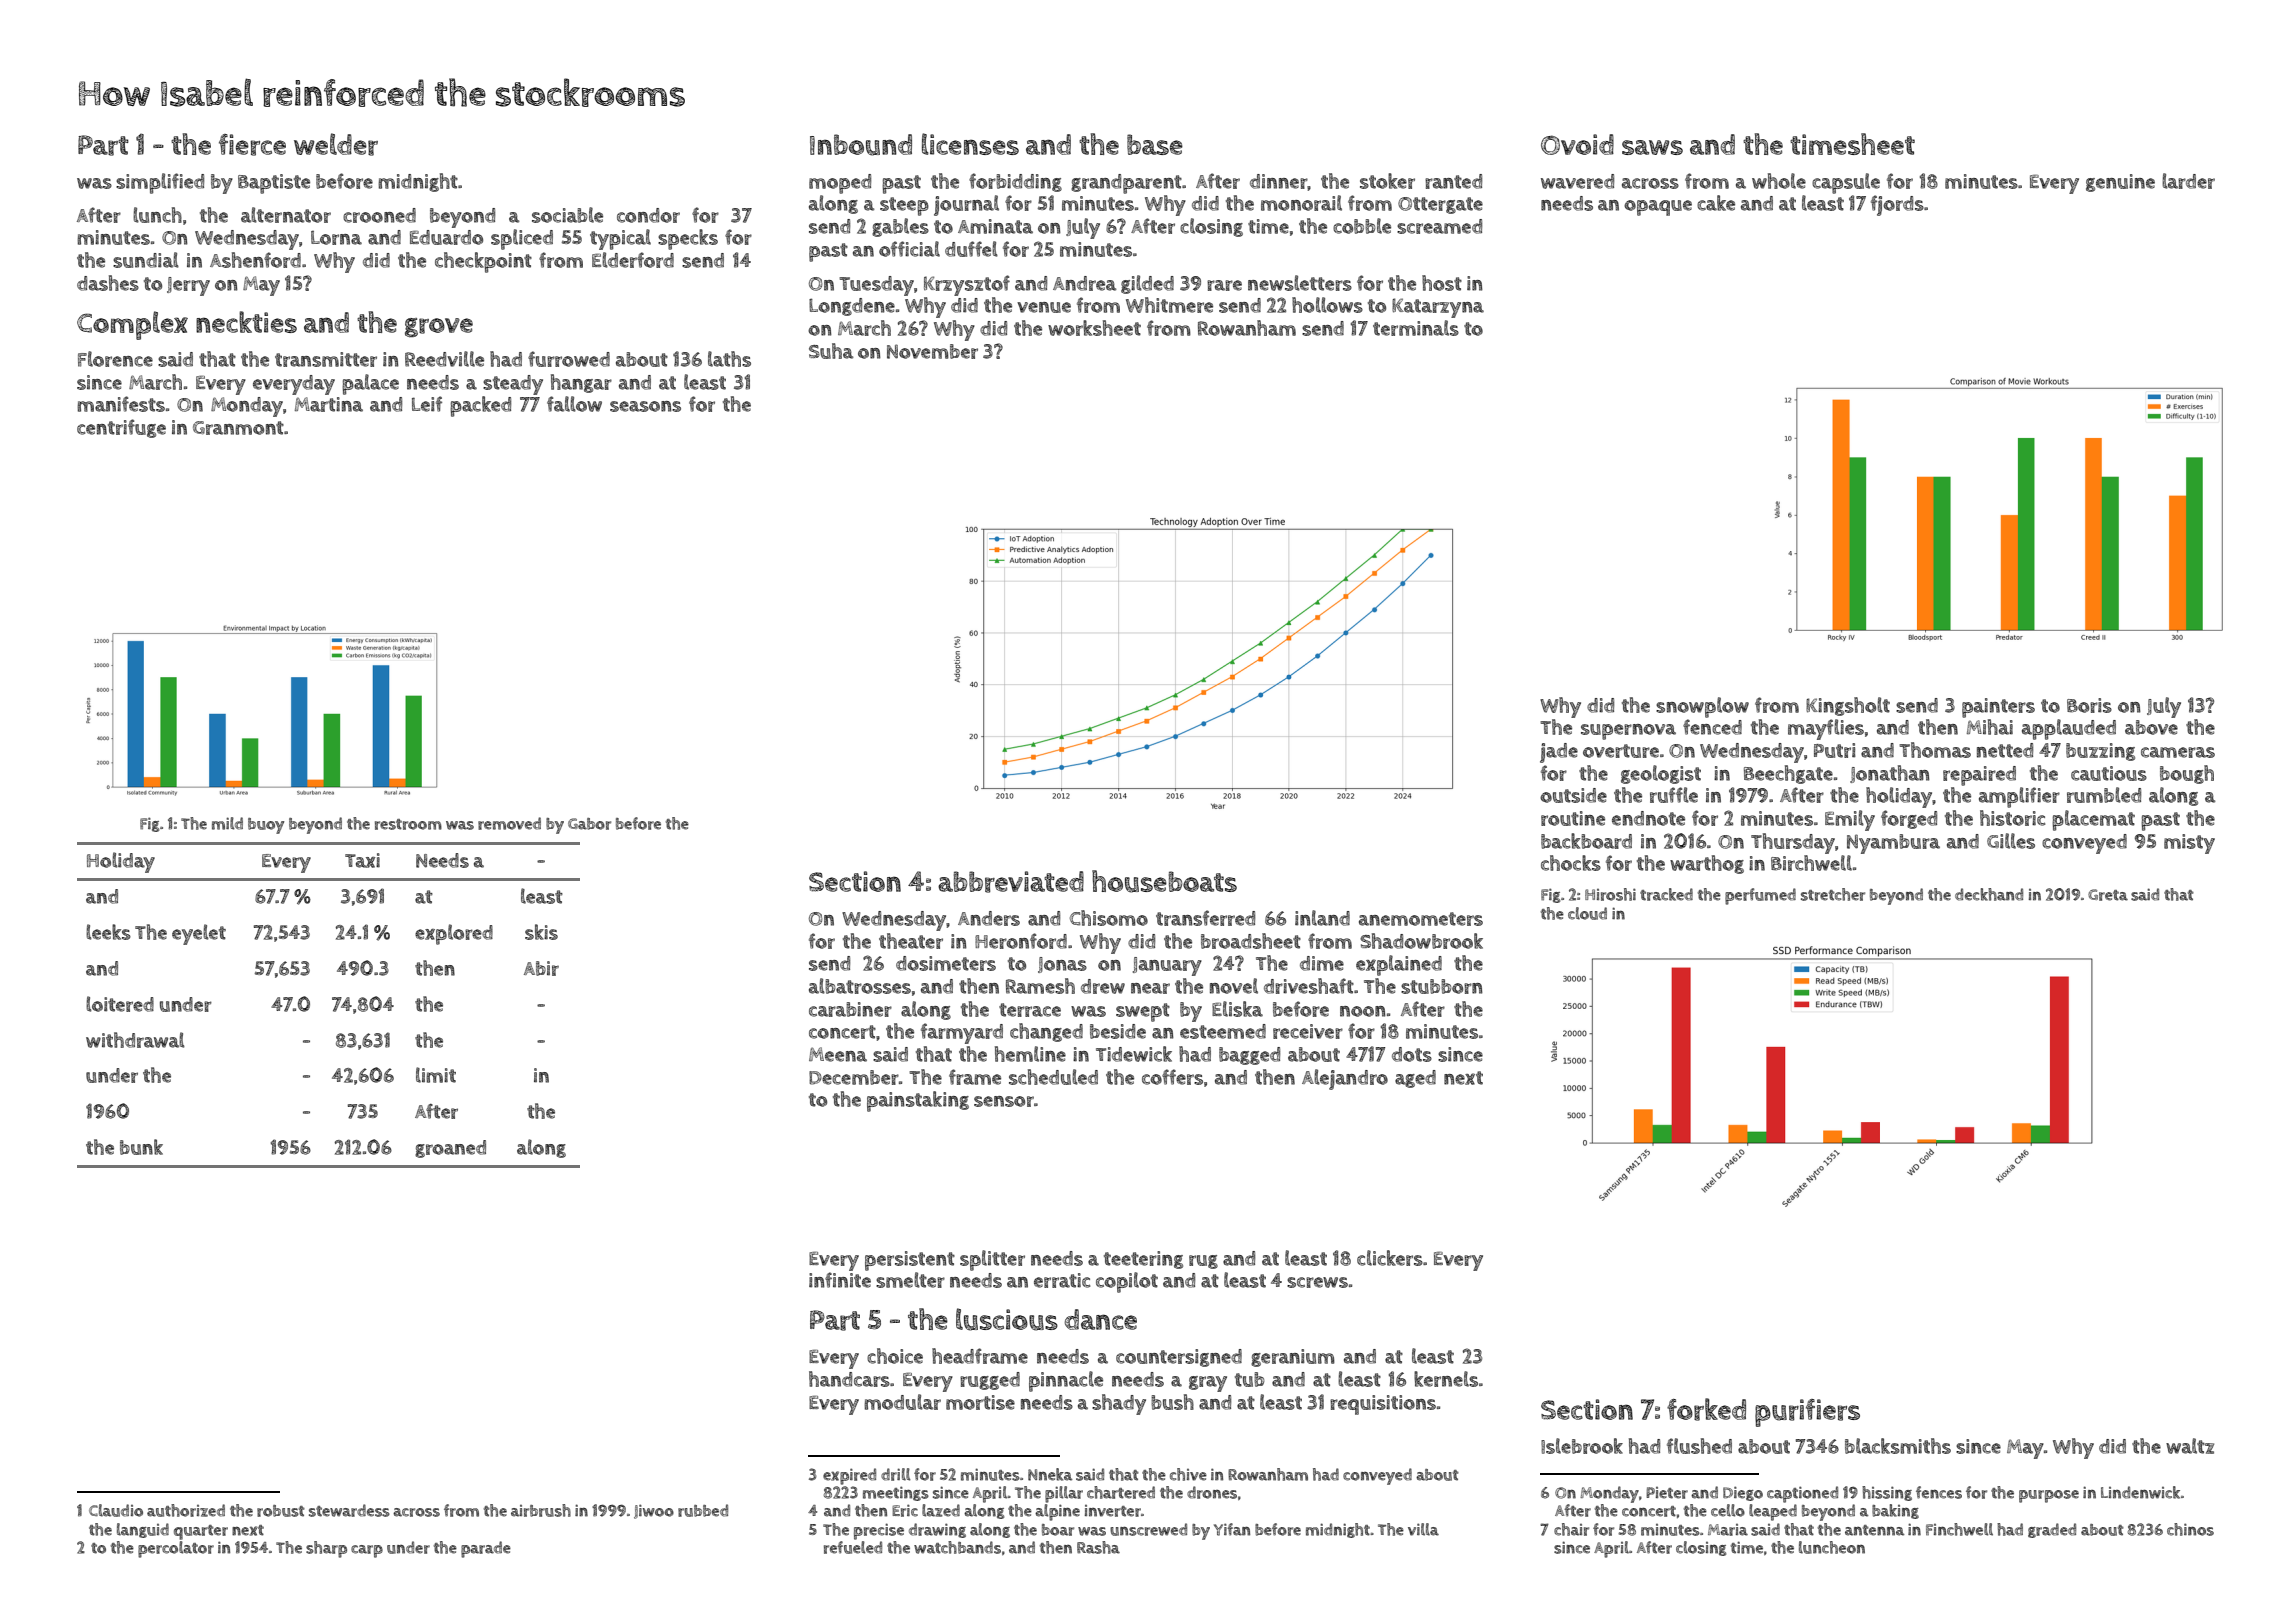  Describe the element at coordinates (645, 406) in the screenshot. I see `seasons` at that location.
